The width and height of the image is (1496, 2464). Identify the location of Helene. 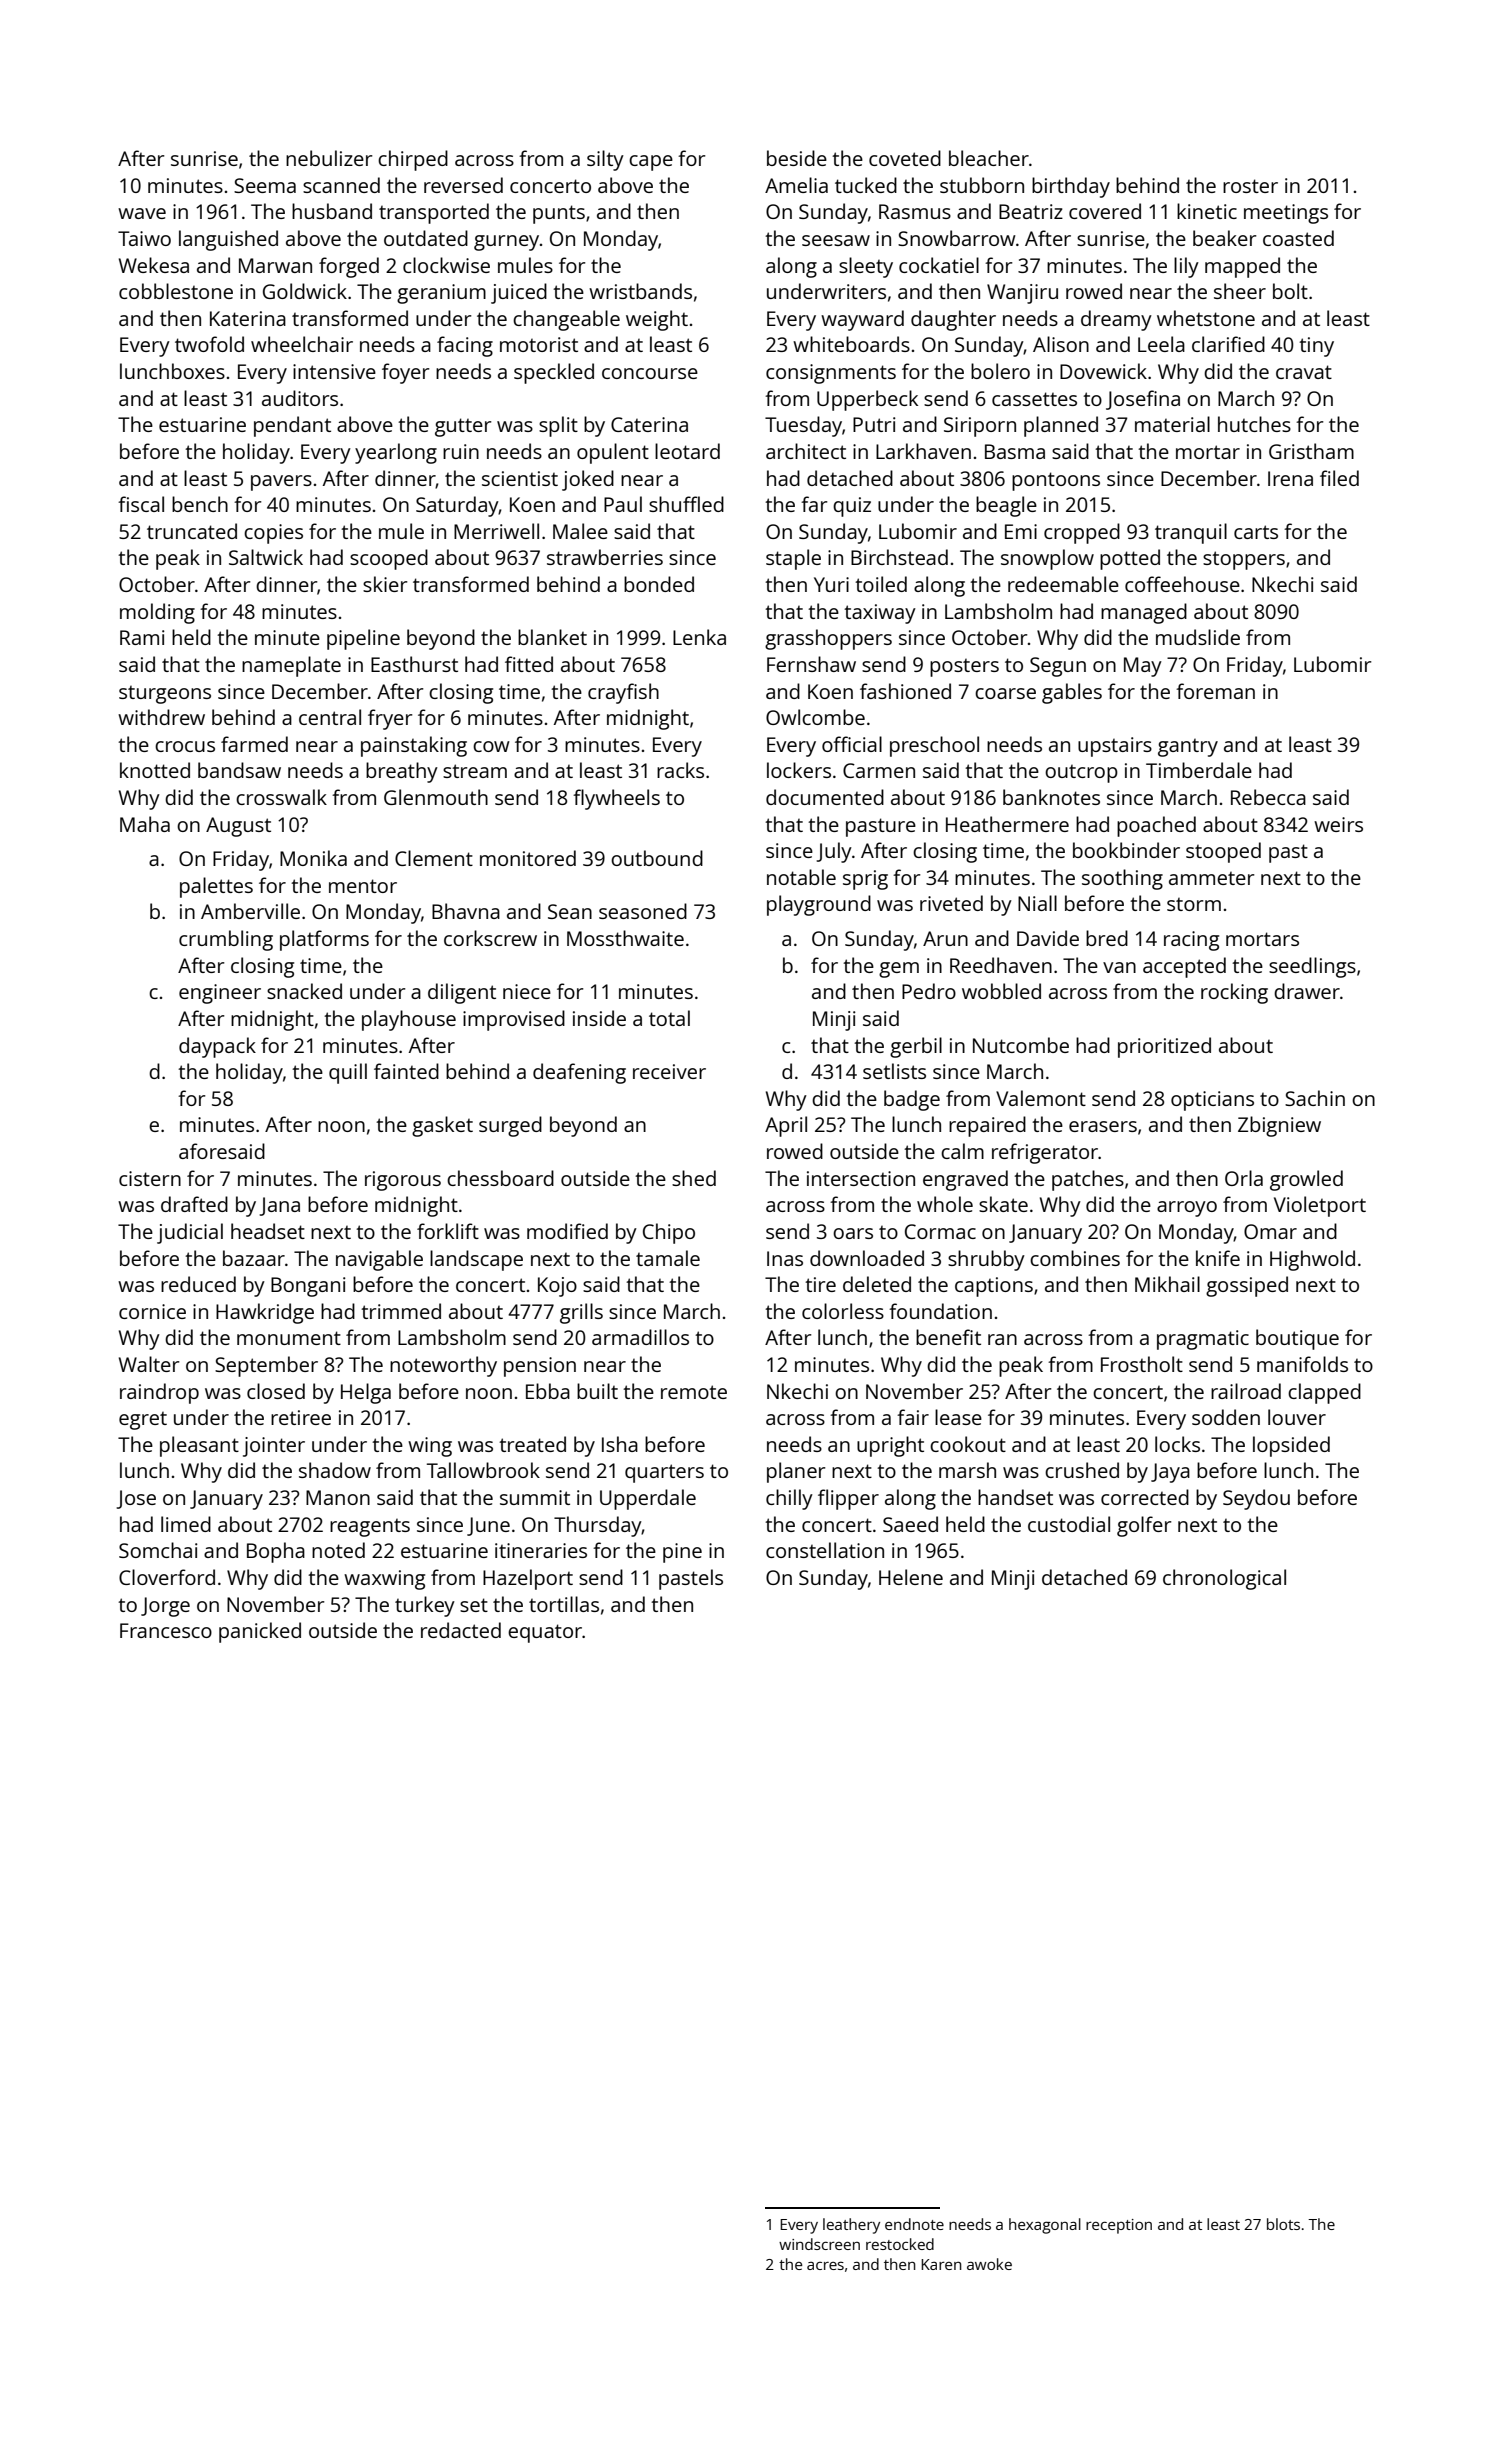
(911, 1577).
